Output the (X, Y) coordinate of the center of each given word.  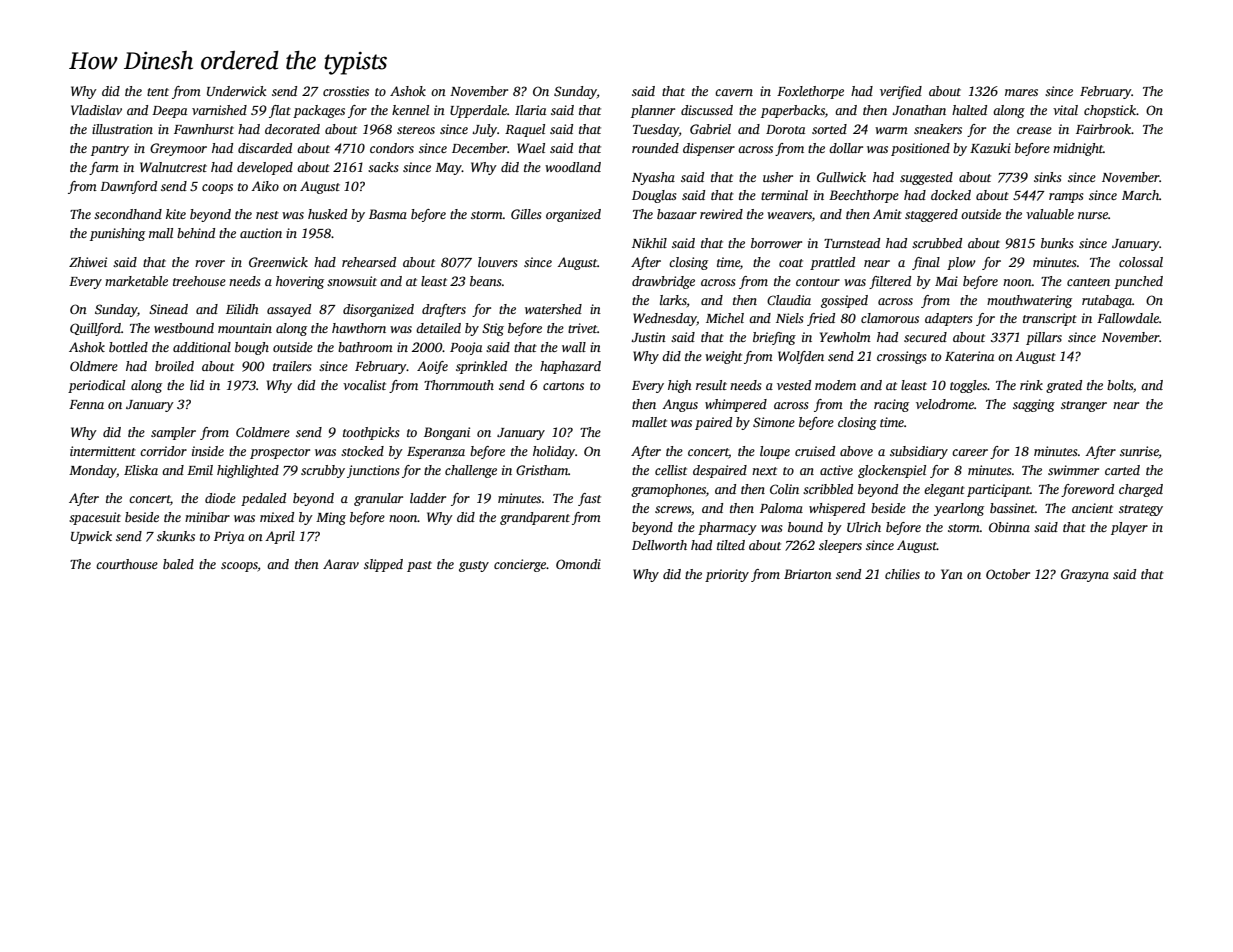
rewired (721, 214)
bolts (1120, 385)
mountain (245, 328)
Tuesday (656, 130)
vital (1065, 110)
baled (178, 564)
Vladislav (96, 110)
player (1129, 528)
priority (727, 575)
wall (574, 347)
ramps (1066, 198)
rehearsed (369, 262)
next (764, 471)
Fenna (86, 404)
